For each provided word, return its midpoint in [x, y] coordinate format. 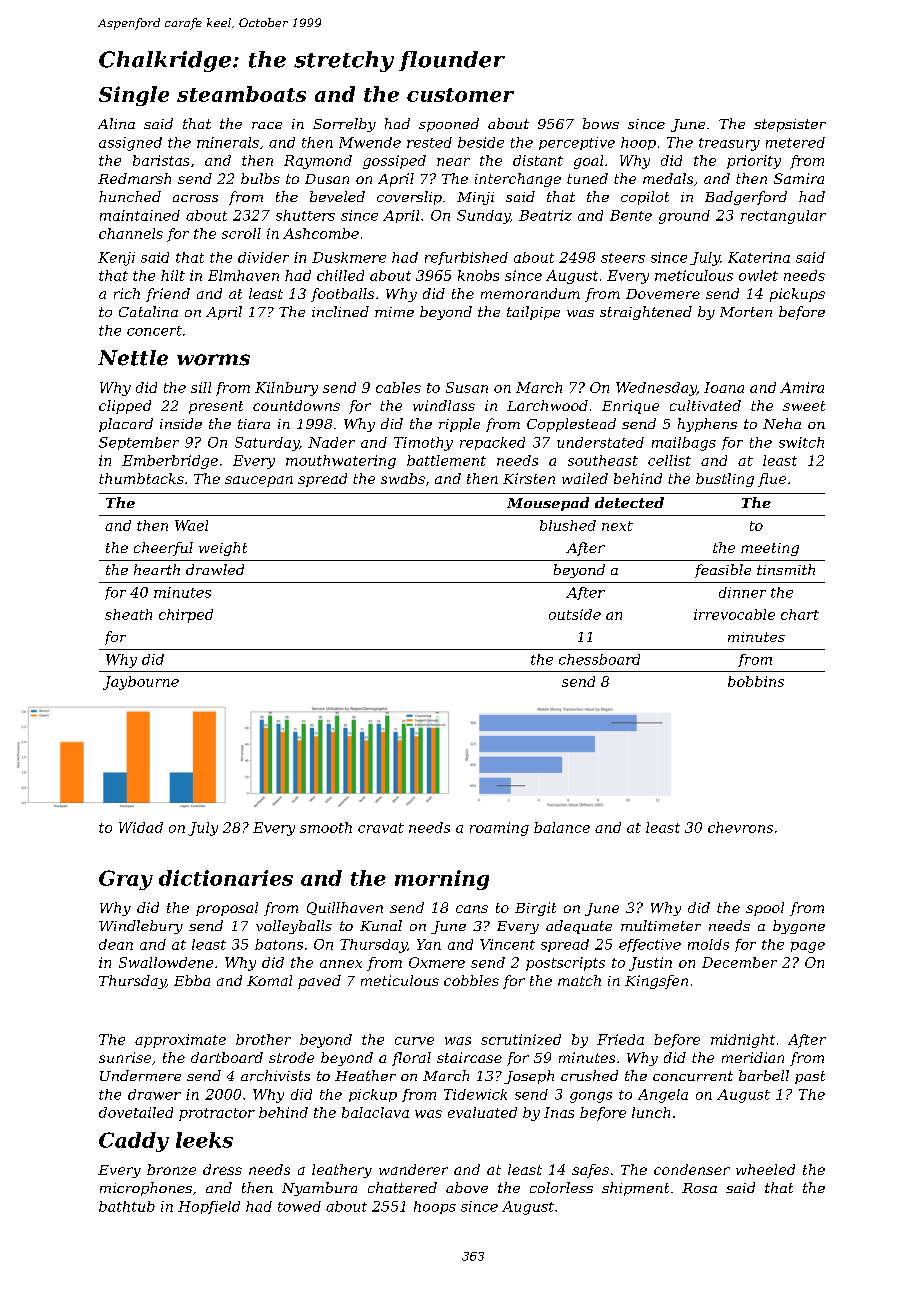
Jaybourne [141, 683]
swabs [403, 478]
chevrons [740, 827]
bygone [799, 927]
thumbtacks [141, 478]
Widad [141, 827]
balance [562, 827]
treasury [729, 144]
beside [481, 142]
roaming [499, 829]
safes [590, 1171]
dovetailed [136, 1112]
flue [772, 480]
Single [134, 96]
